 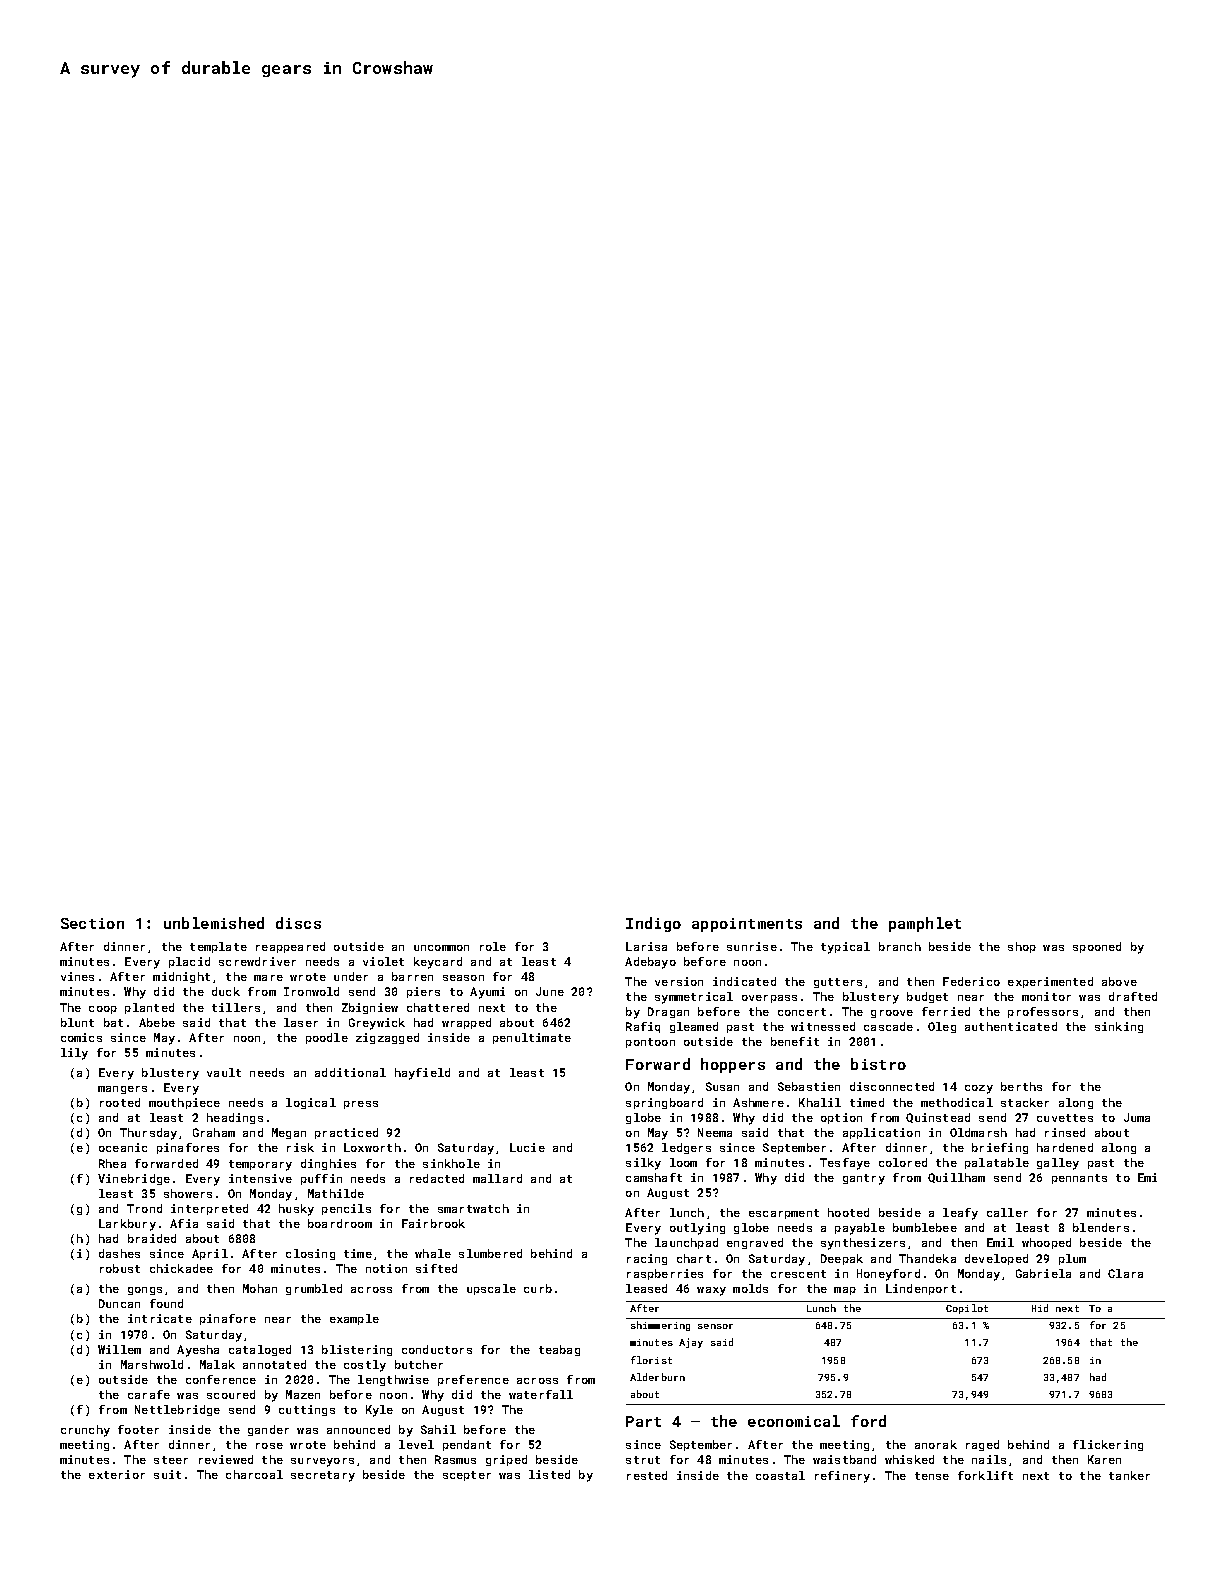 What do you see at coordinates (747, 925) in the image?
I see `appointments` at bounding box center [747, 925].
